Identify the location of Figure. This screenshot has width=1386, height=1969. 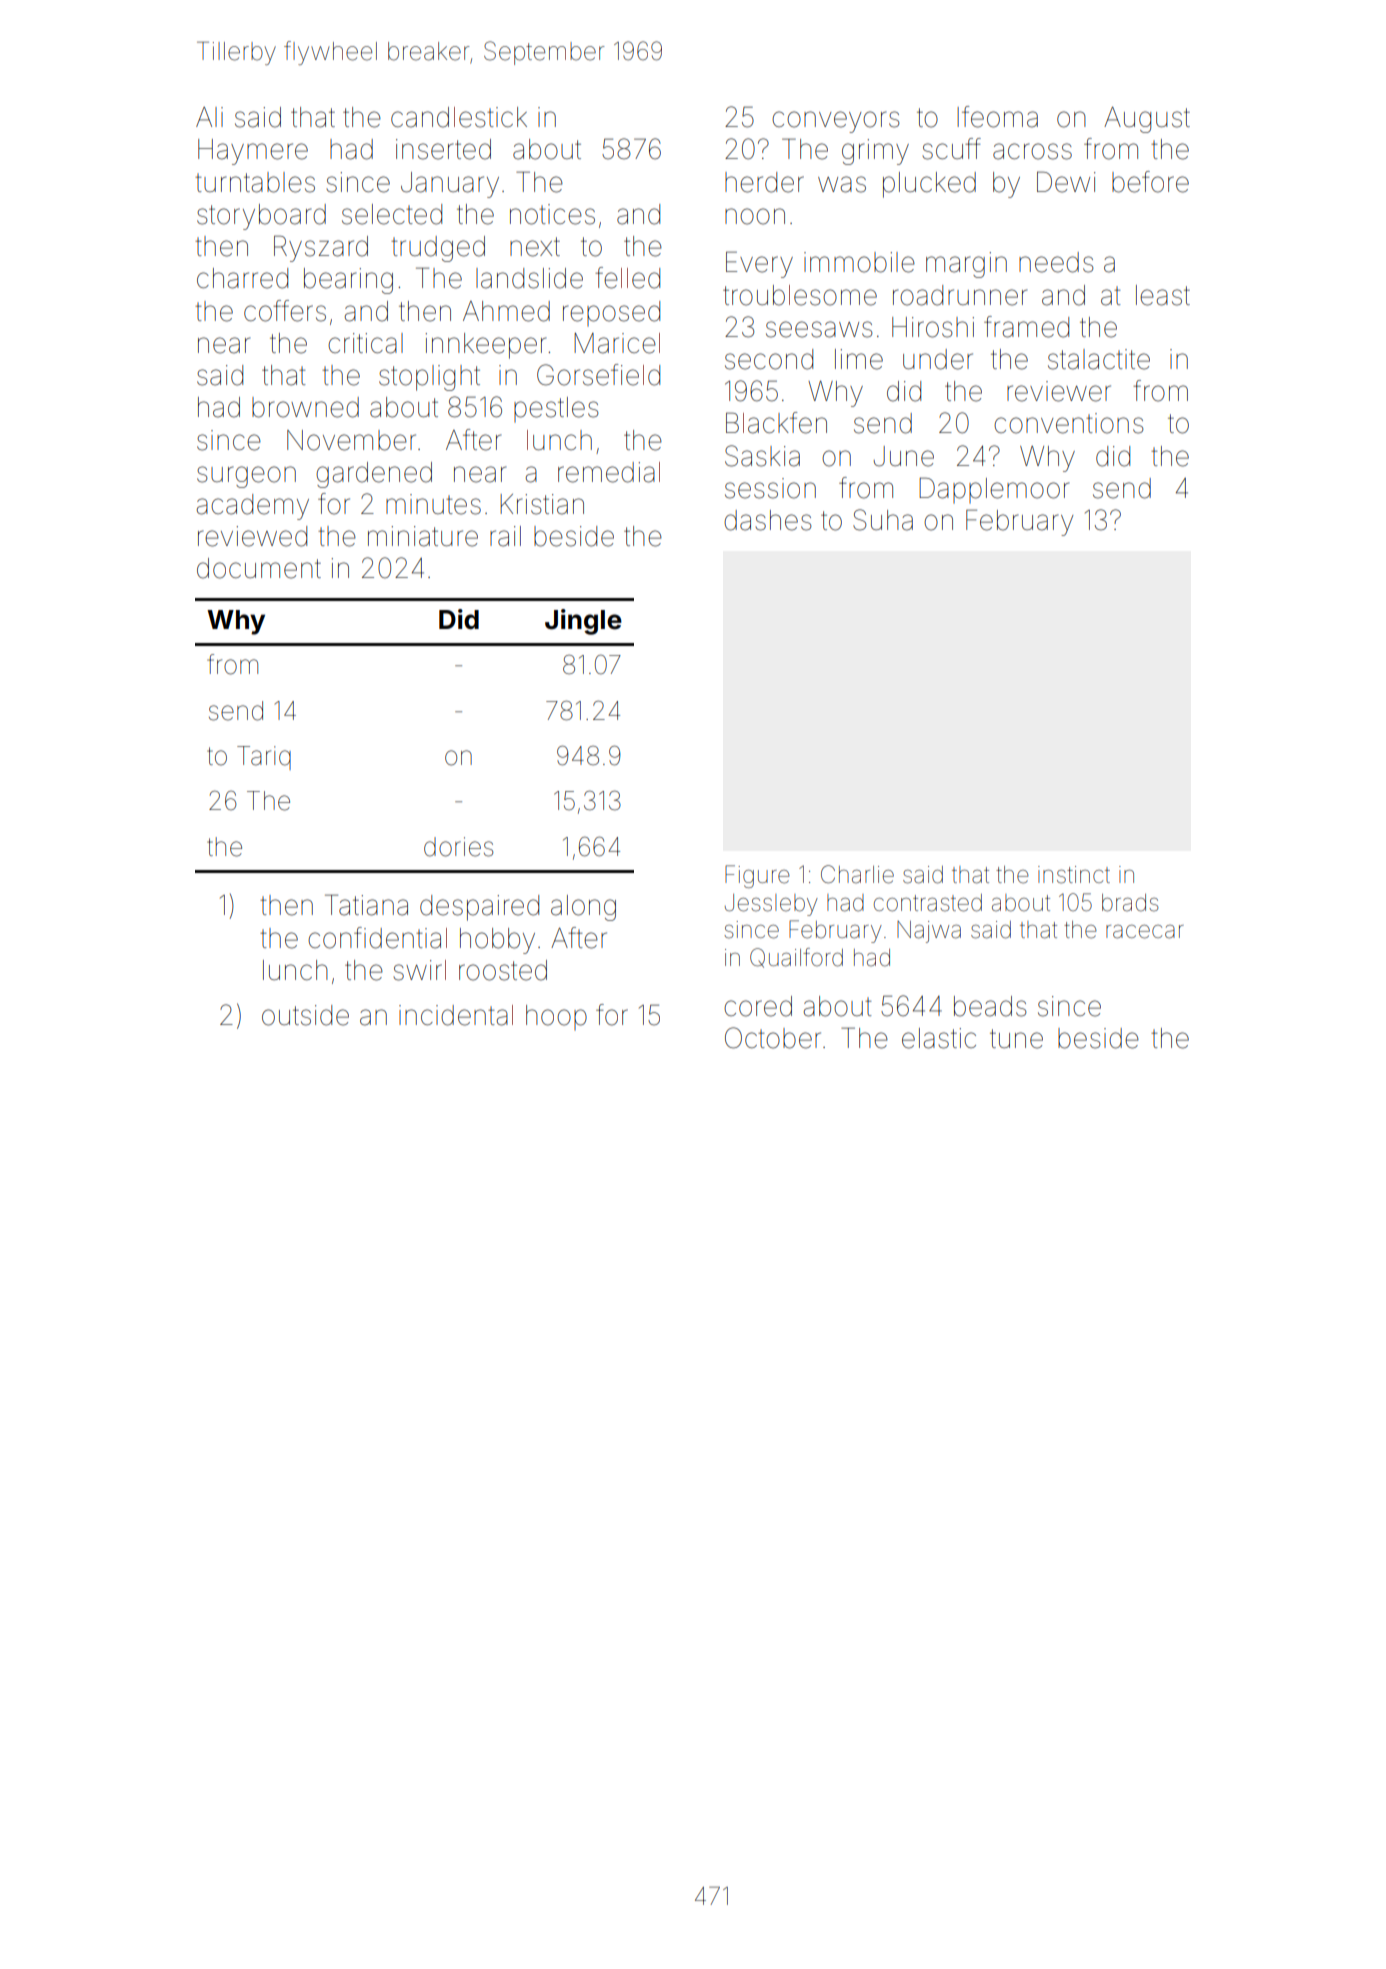
(757, 876).
